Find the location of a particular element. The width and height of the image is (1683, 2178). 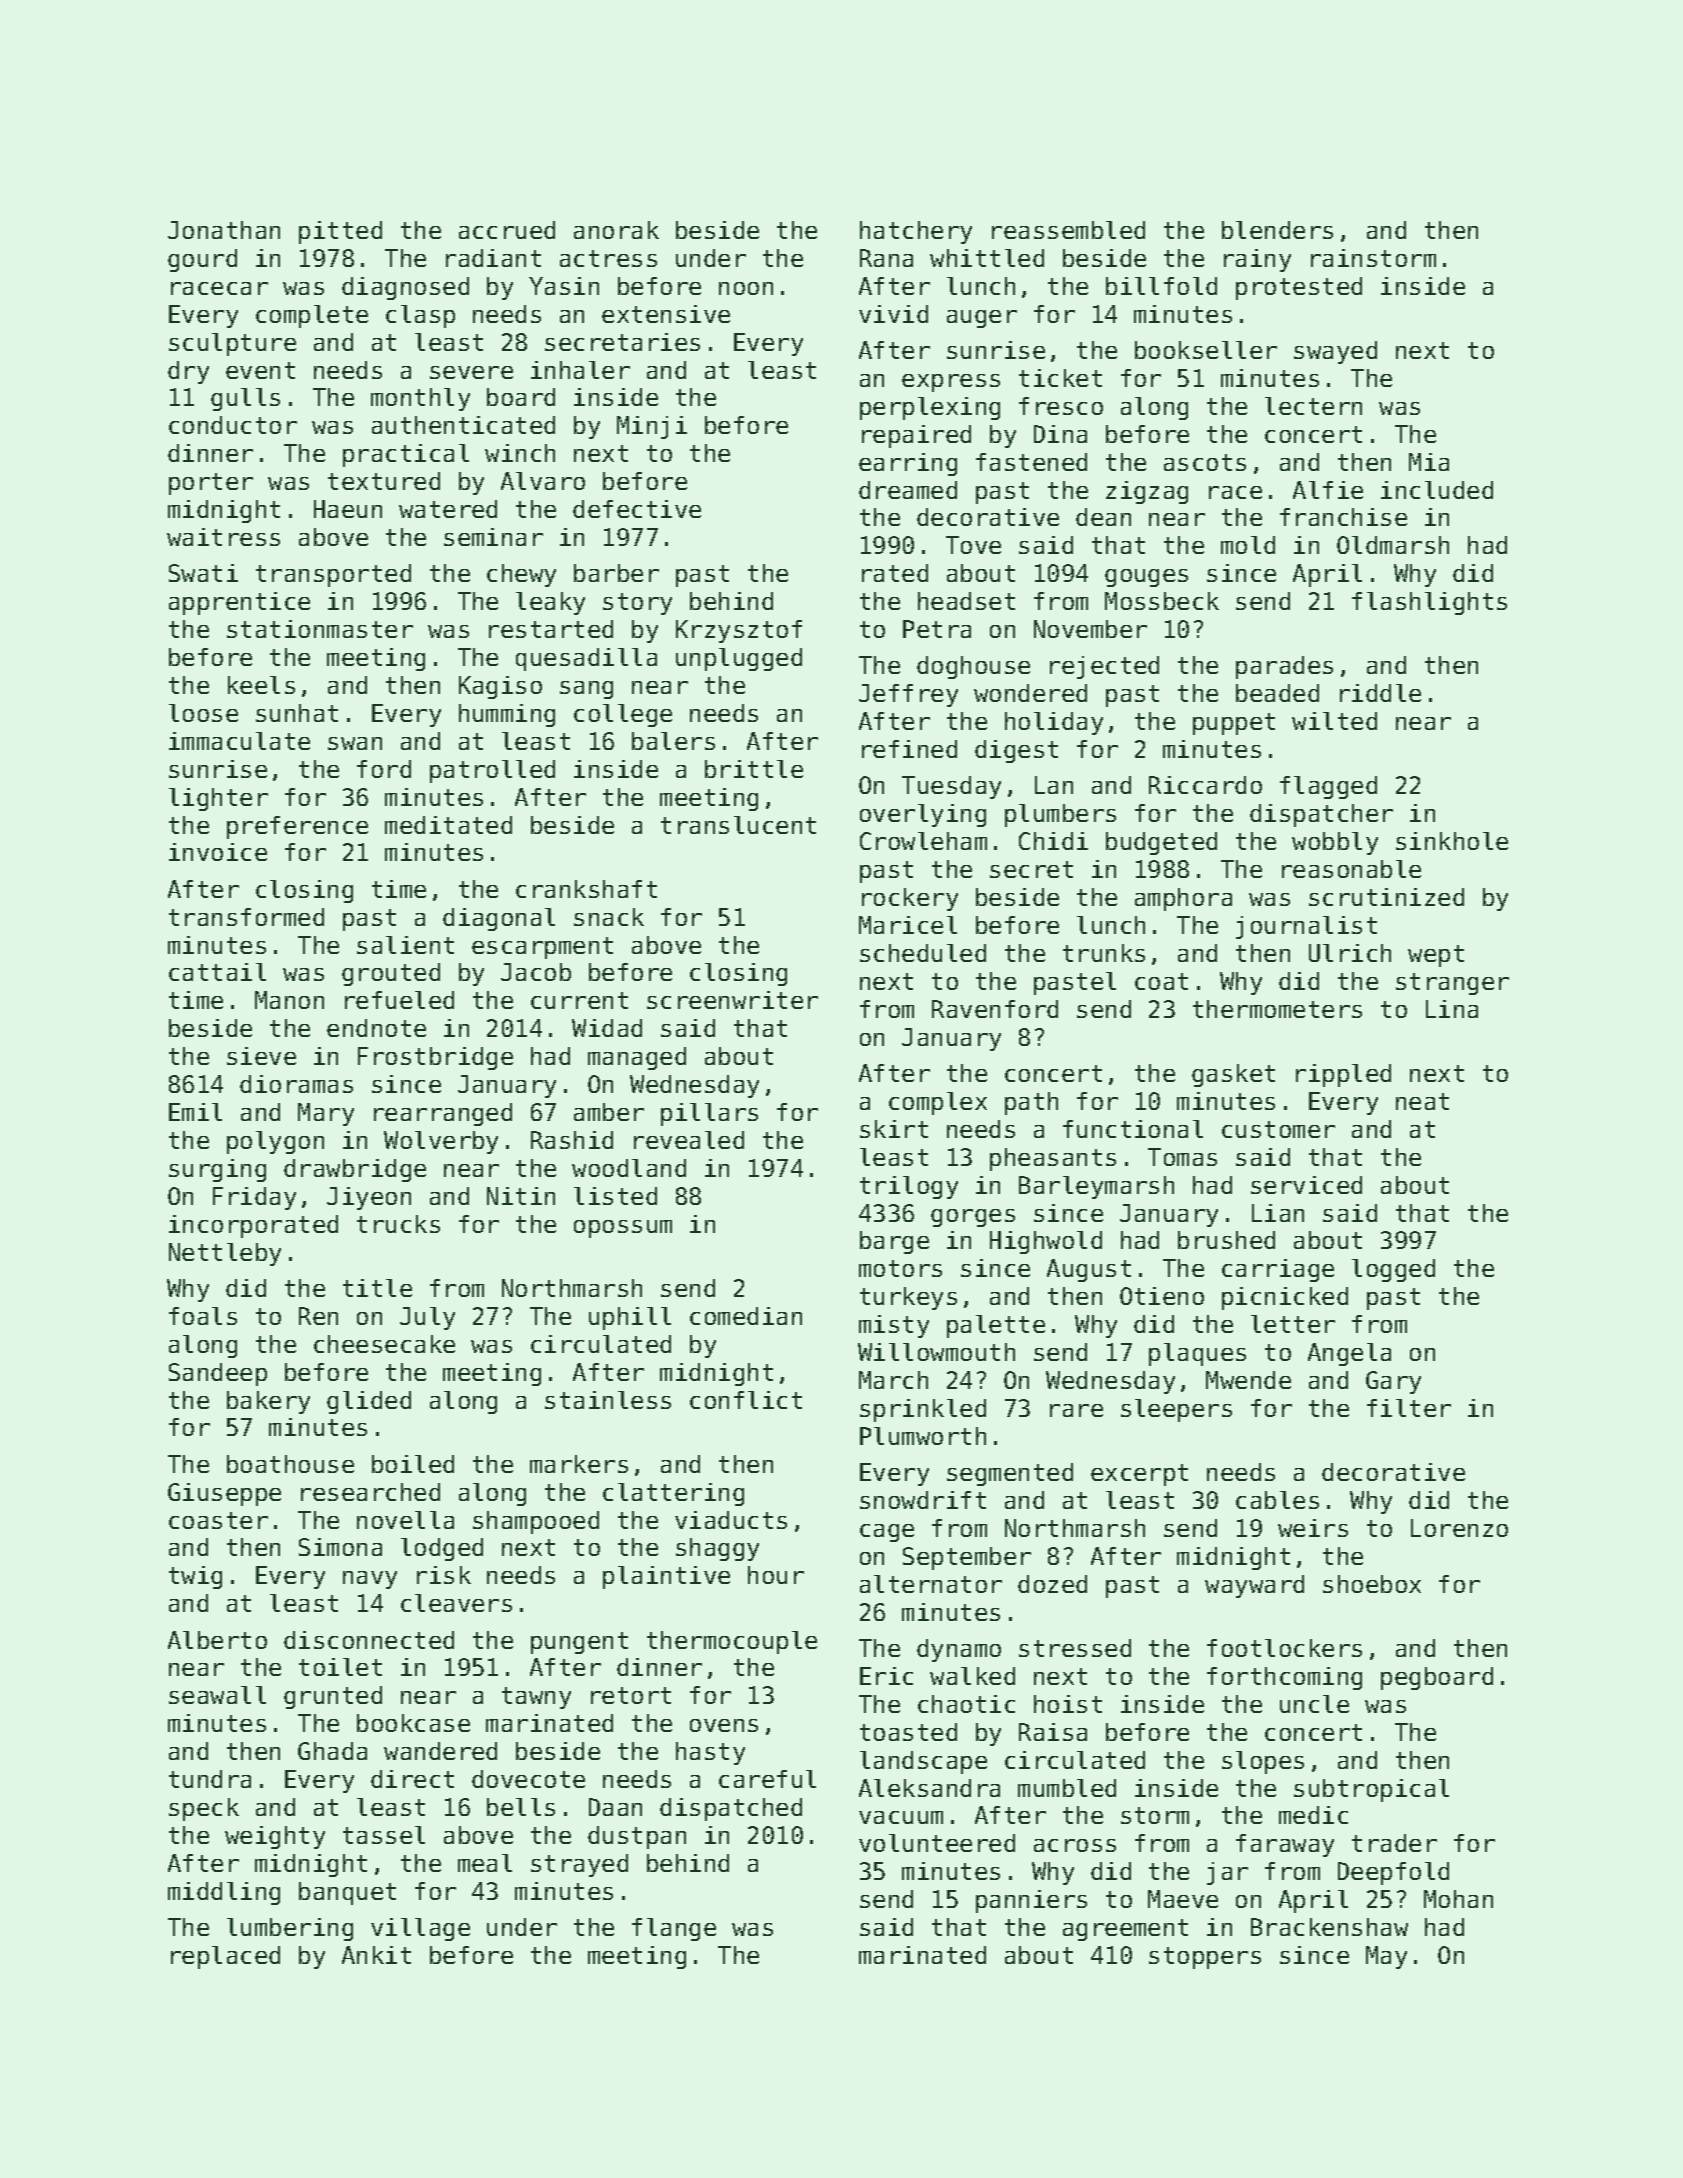

July is located at coordinates (427, 1318).
